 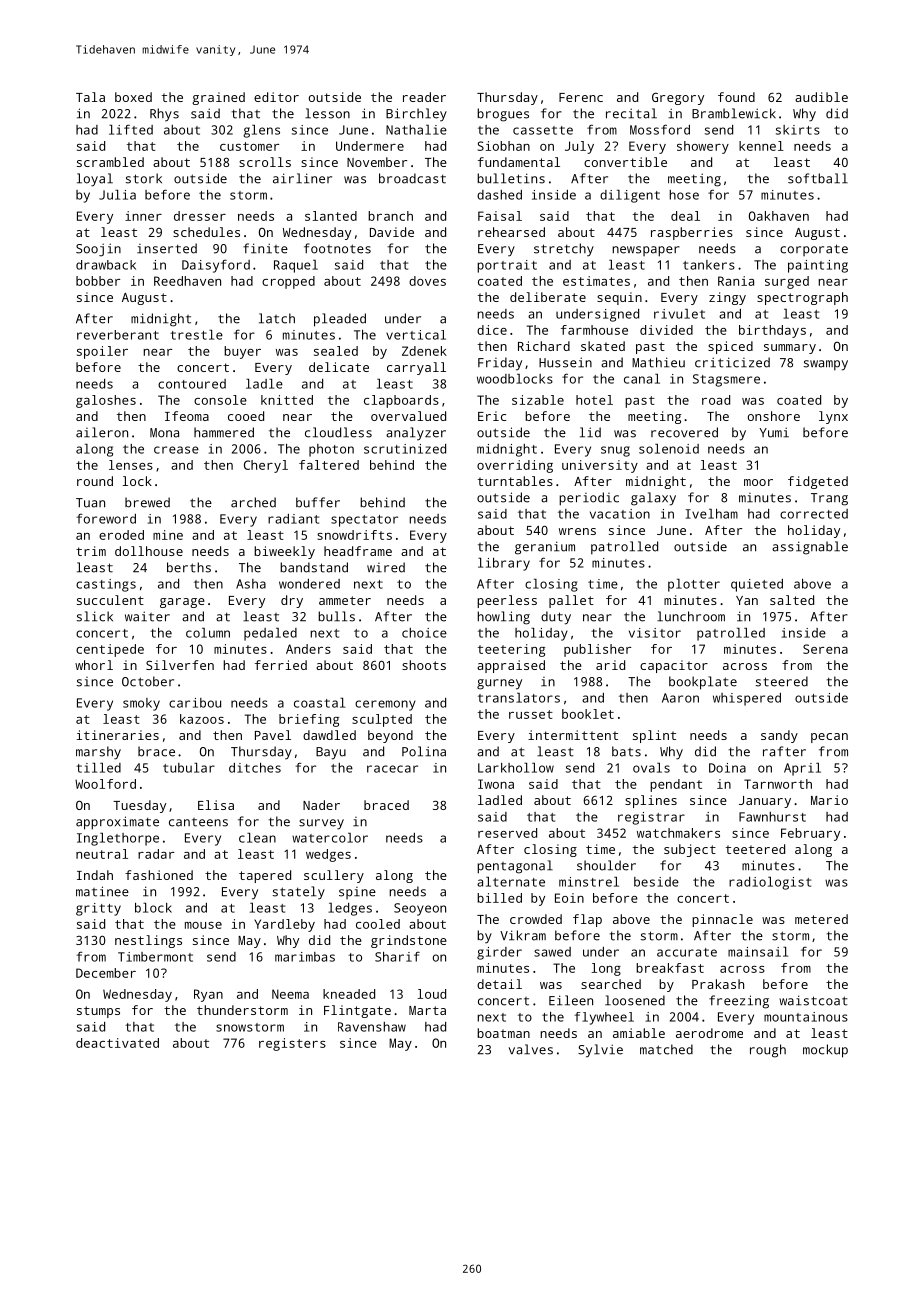 I want to click on registers, so click(x=292, y=1044).
